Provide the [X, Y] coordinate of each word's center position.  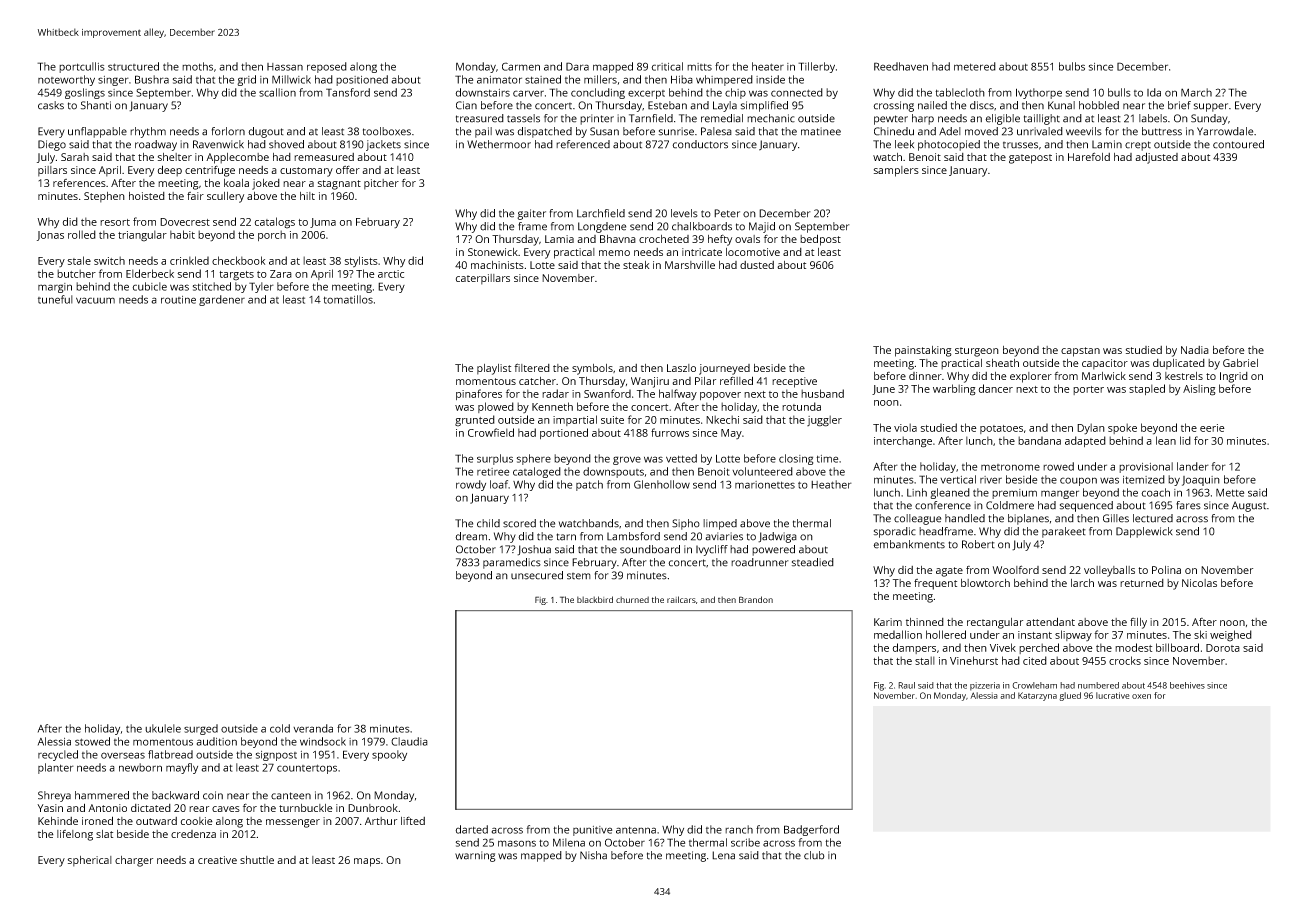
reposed [327, 67]
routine [178, 300]
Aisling [1199, 390]
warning [475, 856]
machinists [497, 265]
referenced [583, 144]
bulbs [1072, 66]
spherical [90, 861]
